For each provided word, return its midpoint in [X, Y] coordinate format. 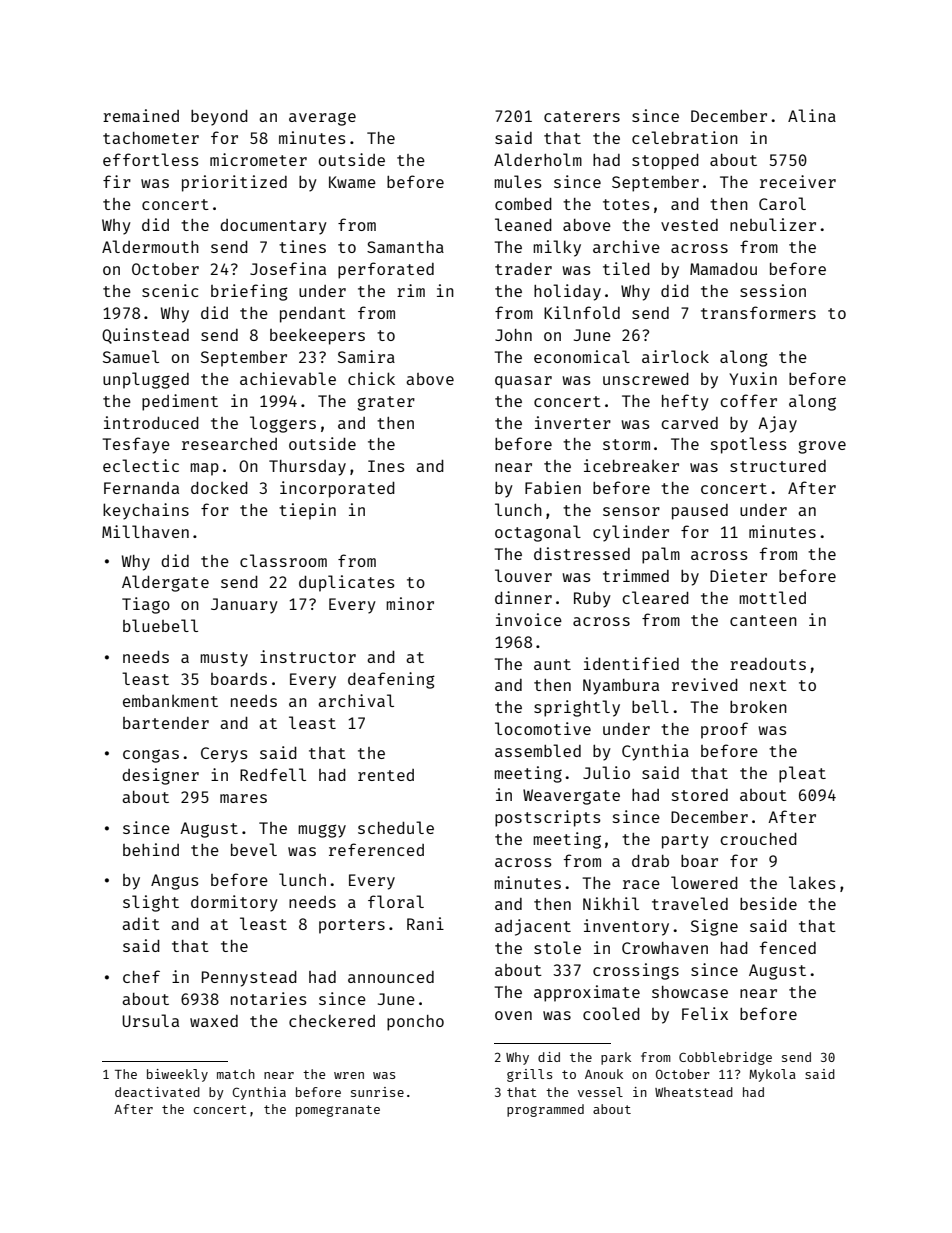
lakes [812, 882]
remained [141, 115]
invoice [529, 619]
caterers [582, 116]
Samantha [405, 247]
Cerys [224, 755]
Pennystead [249, 979]
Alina [812, 115]
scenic [170, 290]
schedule [396, 827]
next [768, 685]
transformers [758, 312]
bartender [166, 723]
